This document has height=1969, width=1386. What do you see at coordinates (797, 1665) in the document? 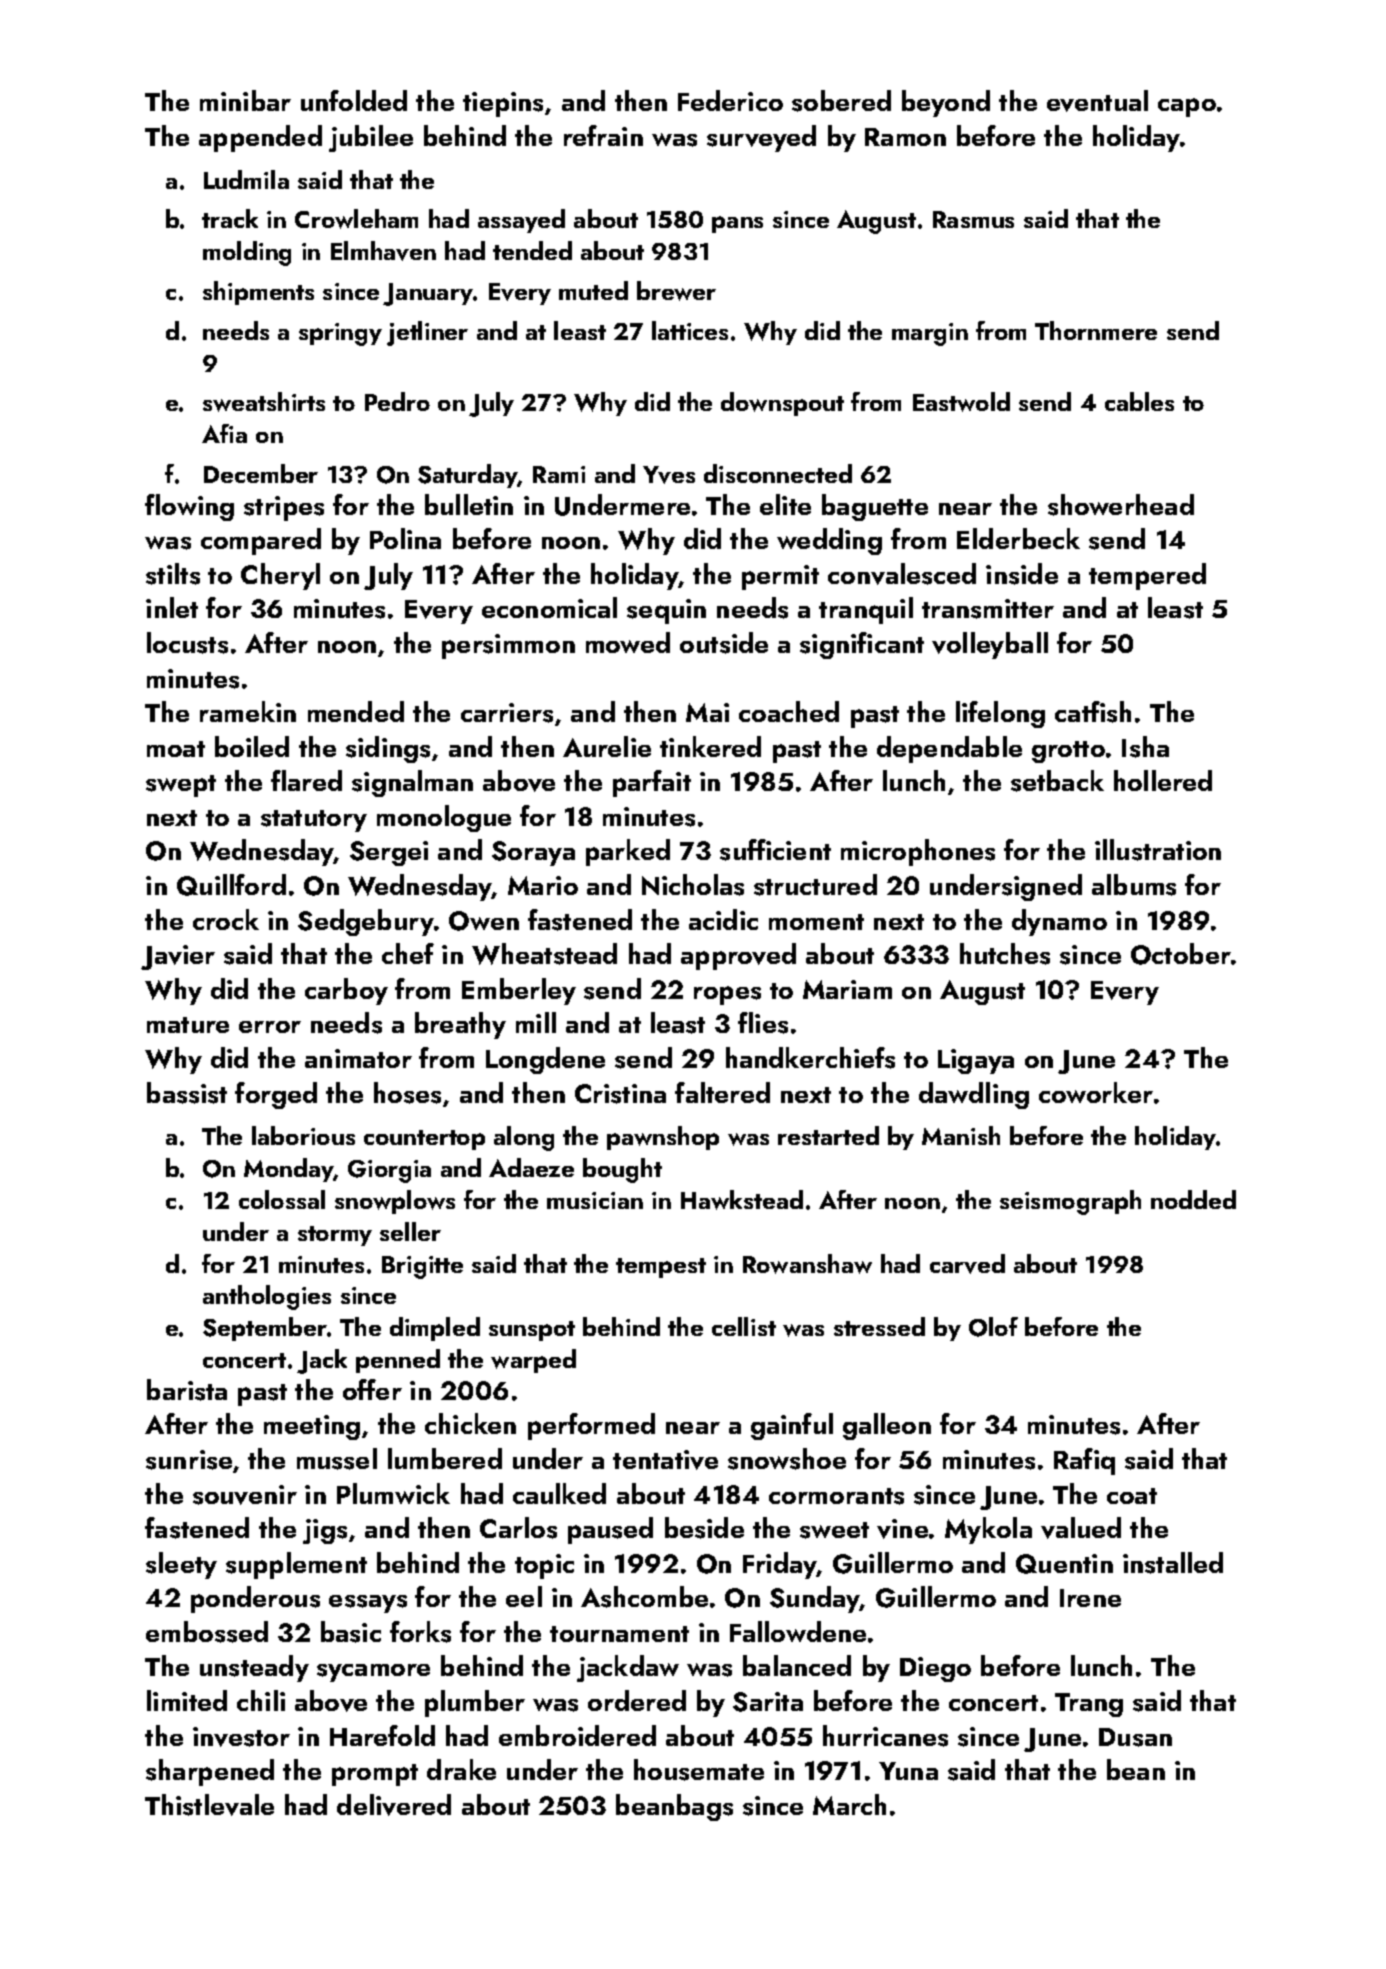
I see `balanced` at bounding box center [797, 1665].
